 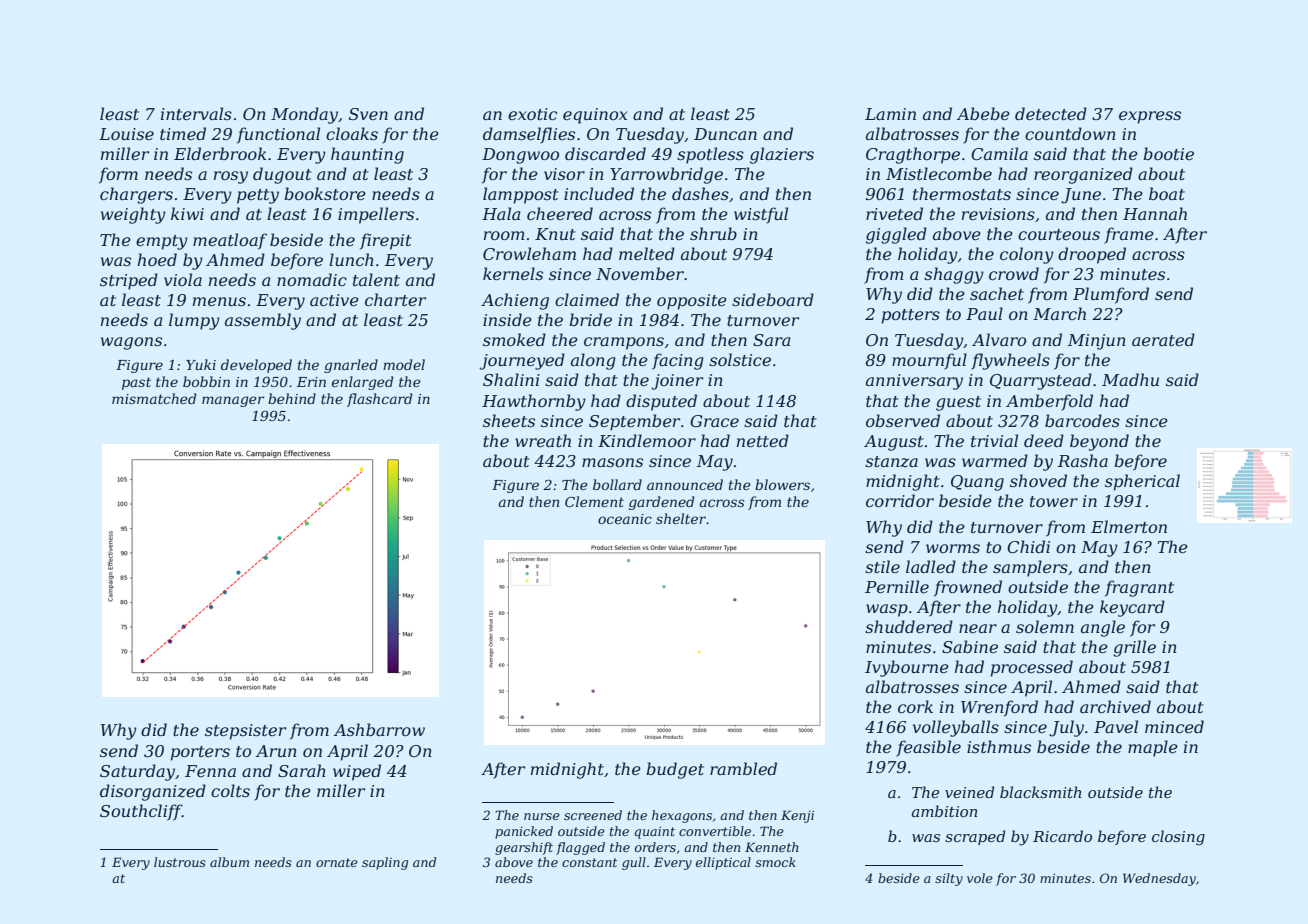 I want to click on Madhu, so click(x=1130, y=379).
